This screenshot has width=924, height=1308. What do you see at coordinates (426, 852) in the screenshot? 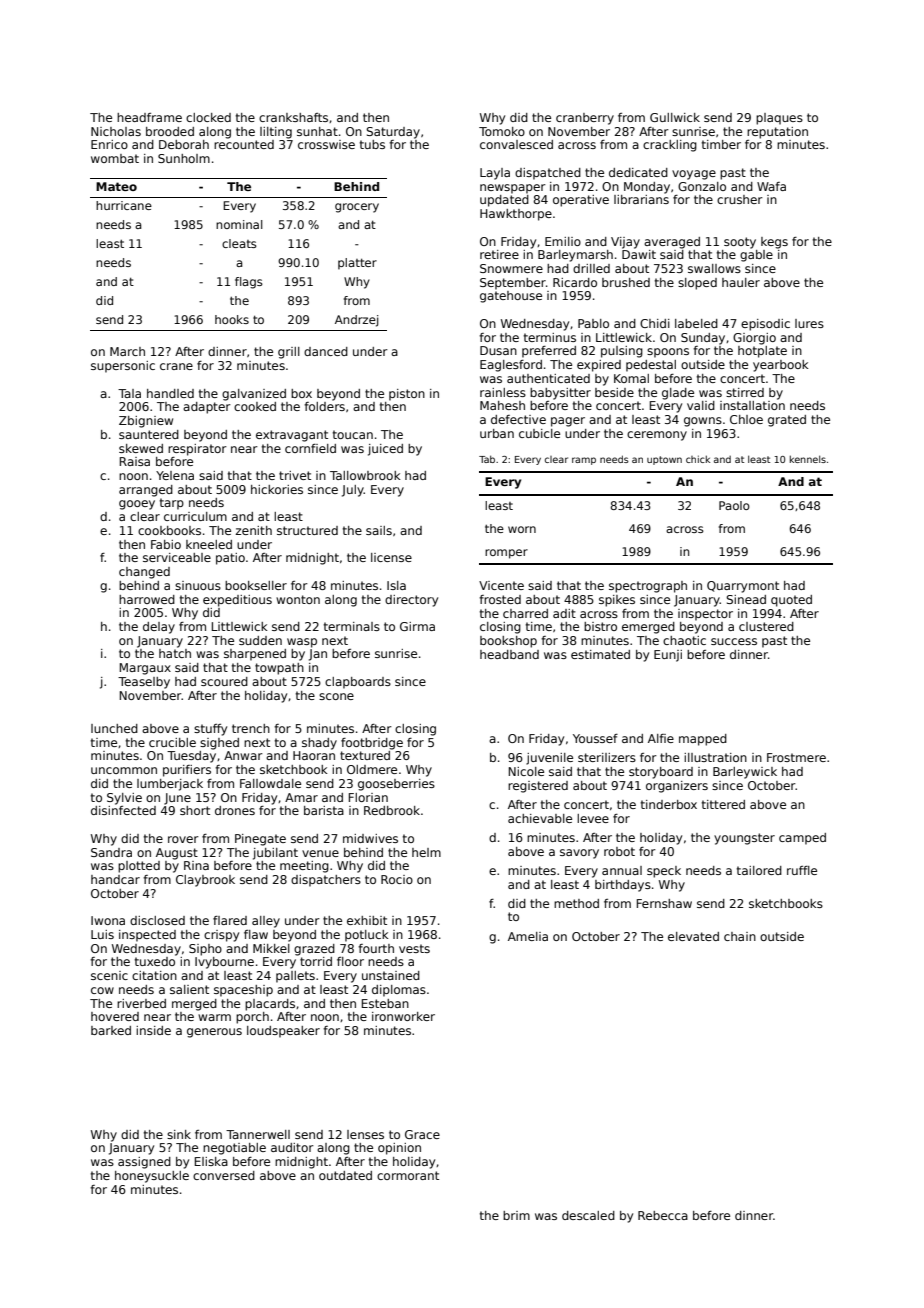
I see `helm` at bounding box center [426, 852].
